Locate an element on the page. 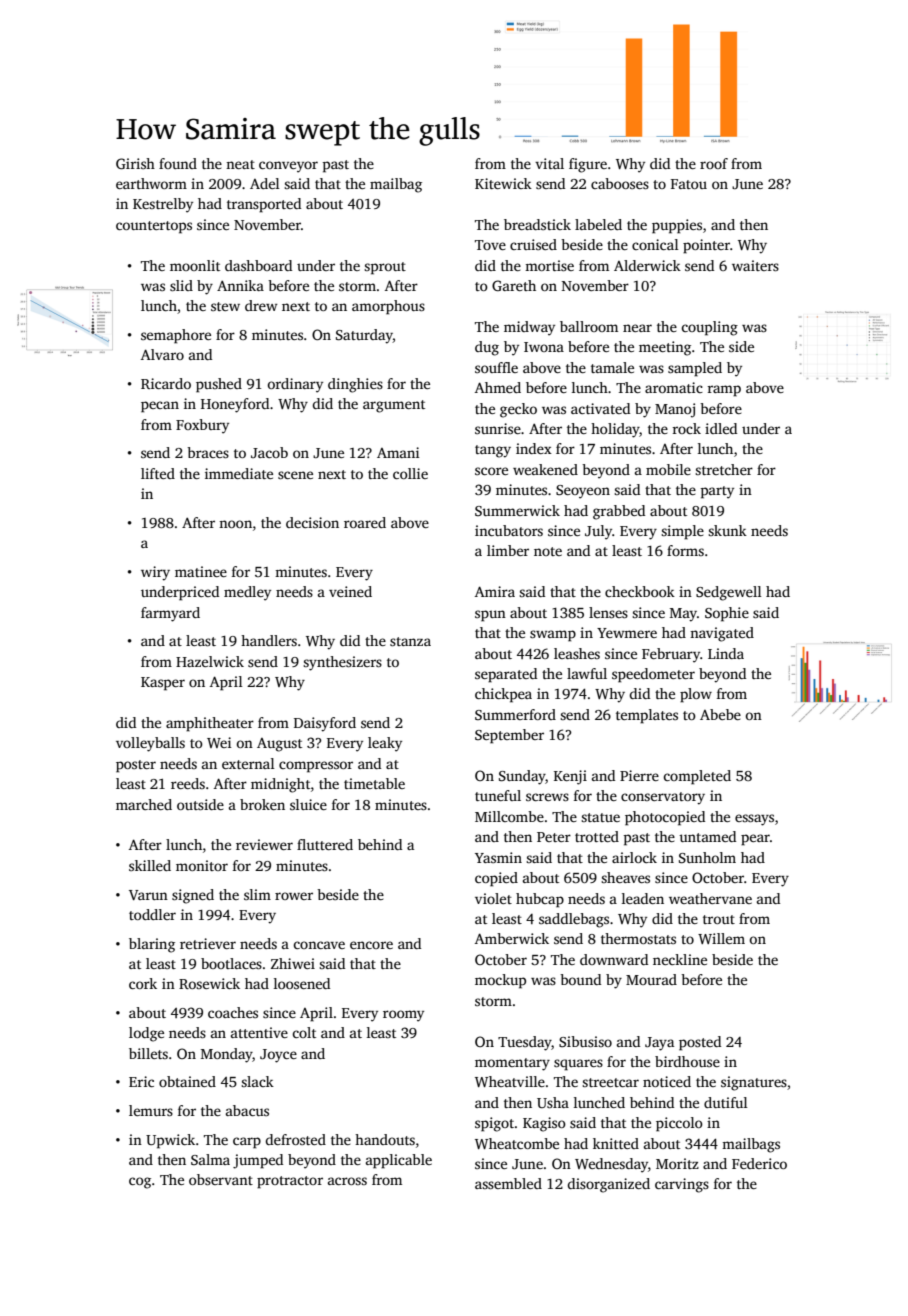 This document has height=1316, width=908. encore is located at coordinates (371, 945).
